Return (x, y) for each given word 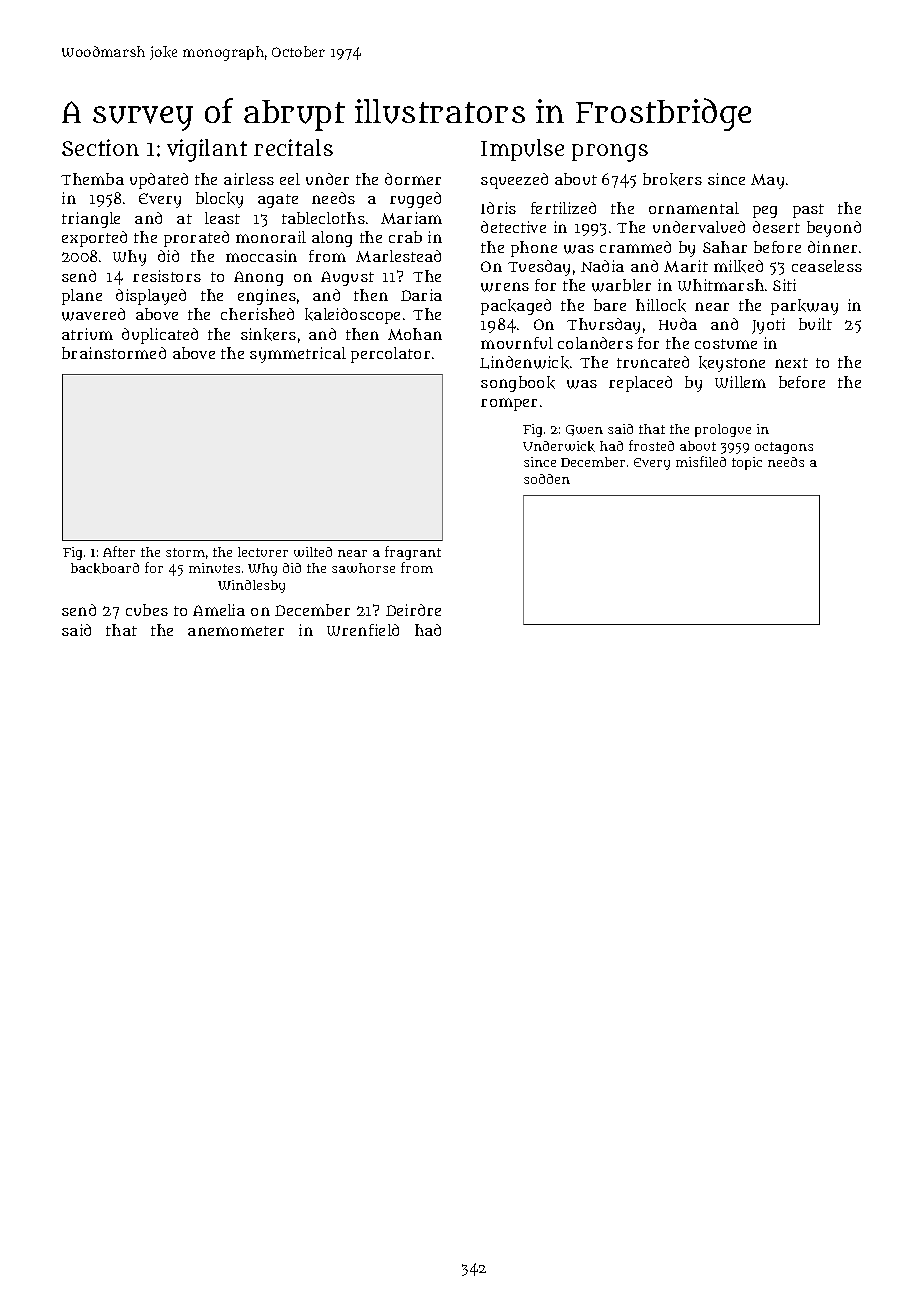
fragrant (413, 553)
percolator (390, 355)
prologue (723, 430)
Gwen (584, 430)
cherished (257, 314)
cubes (147, 610)
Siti (784, 285)
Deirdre (413, 610)
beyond (834, 229)
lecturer (263, 552)
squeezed (514, 181)
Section (100, 147)
